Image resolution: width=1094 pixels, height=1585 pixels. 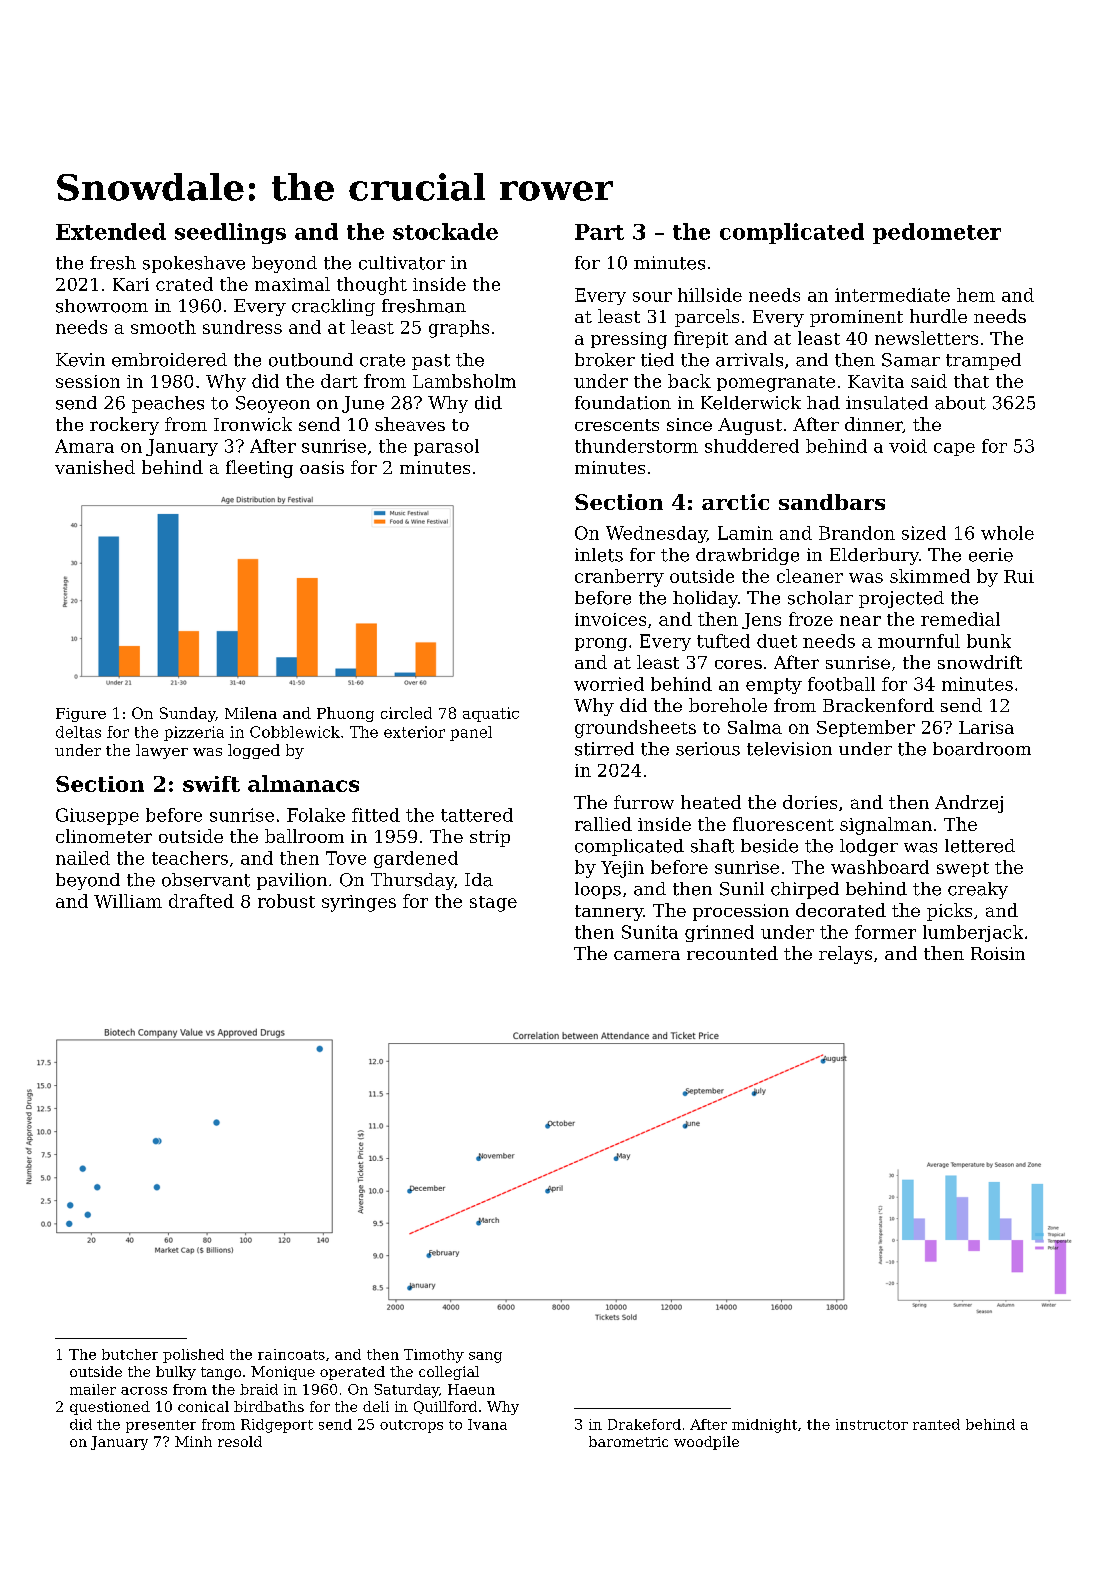 I want to click on Figure, so click(x=81, y=715).
